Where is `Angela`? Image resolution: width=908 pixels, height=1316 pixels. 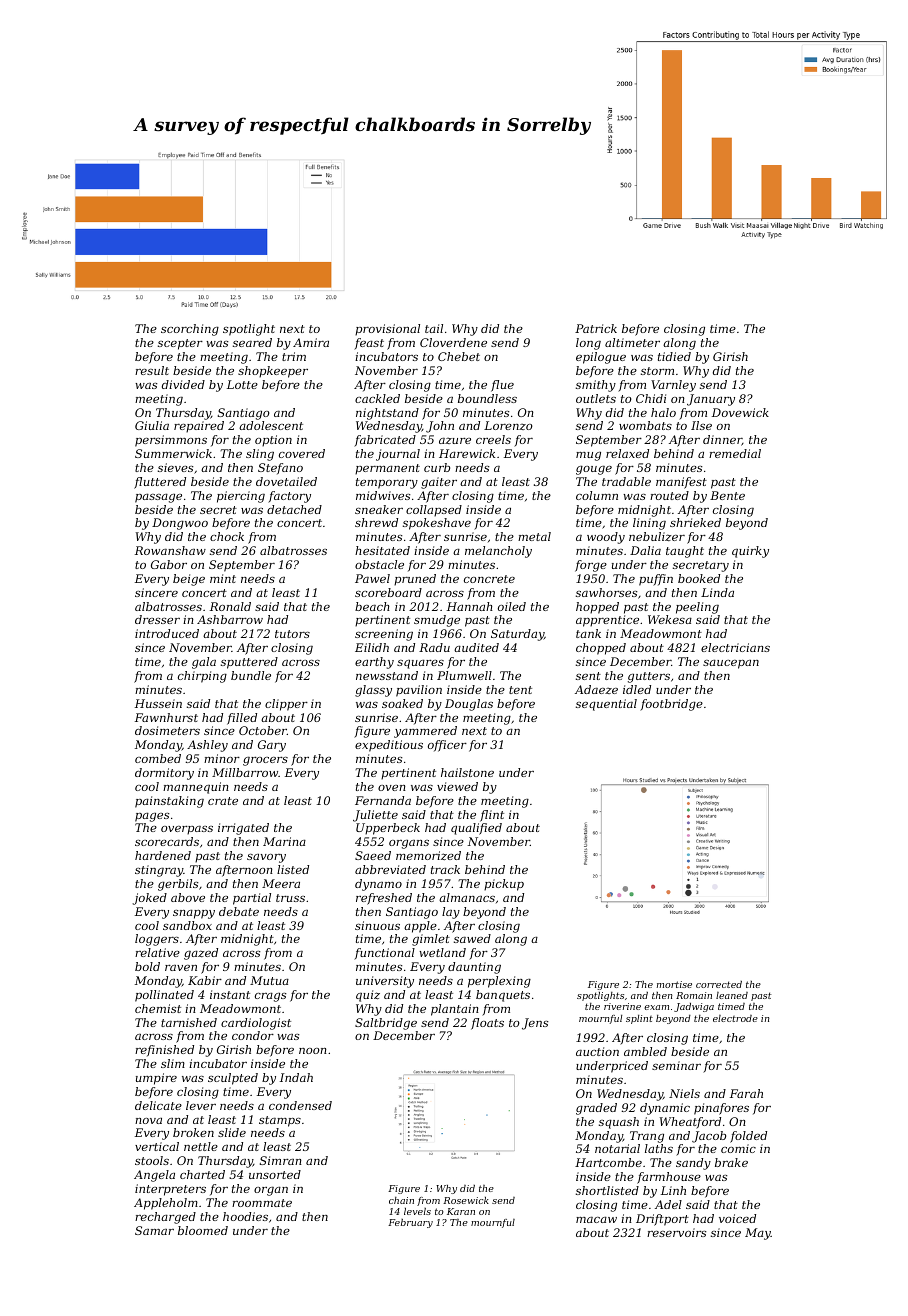
Angela is located at coordinates (154, 1176).
